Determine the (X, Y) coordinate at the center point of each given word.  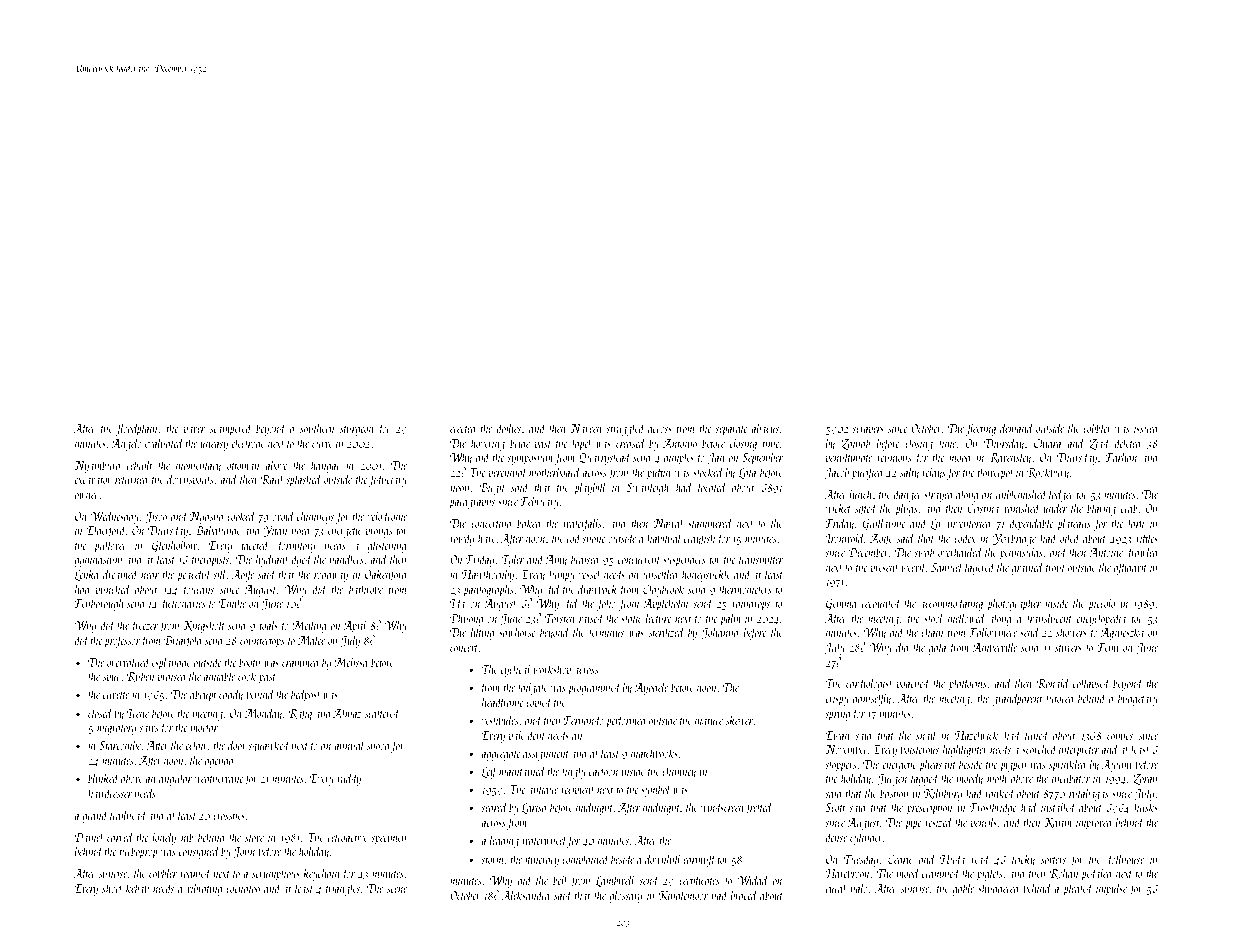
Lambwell (616, 881)
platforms (968, 684)
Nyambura (97, 466)
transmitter (761, 560)
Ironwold (845, 538)
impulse (1111, 889)
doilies (509, 428)
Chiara (1047, 443)
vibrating (204, 889)
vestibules (500, 720)
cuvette (116, 695)
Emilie (232, 603)
